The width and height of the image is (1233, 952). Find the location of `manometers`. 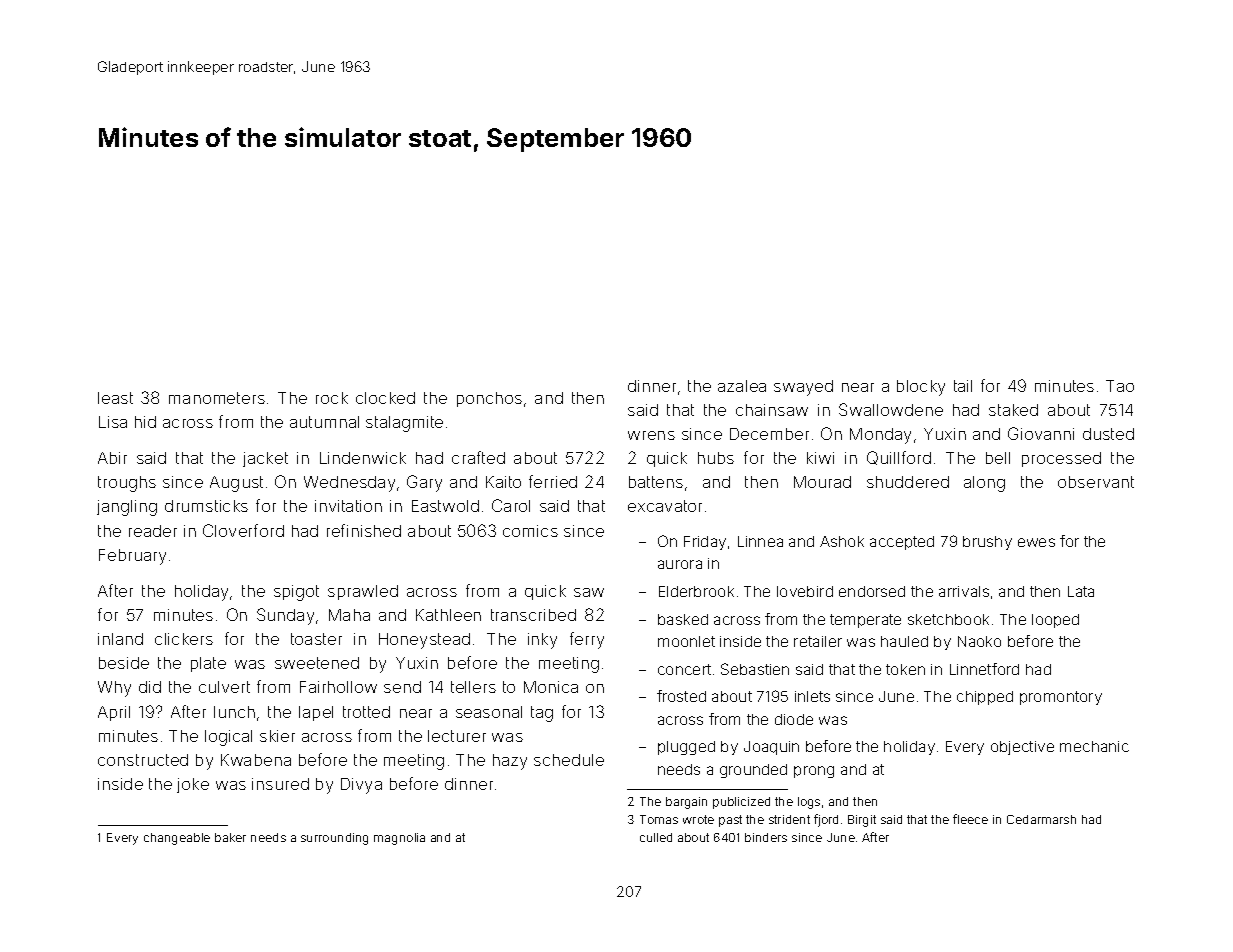

manometers is located at coordinates (217, 398).
